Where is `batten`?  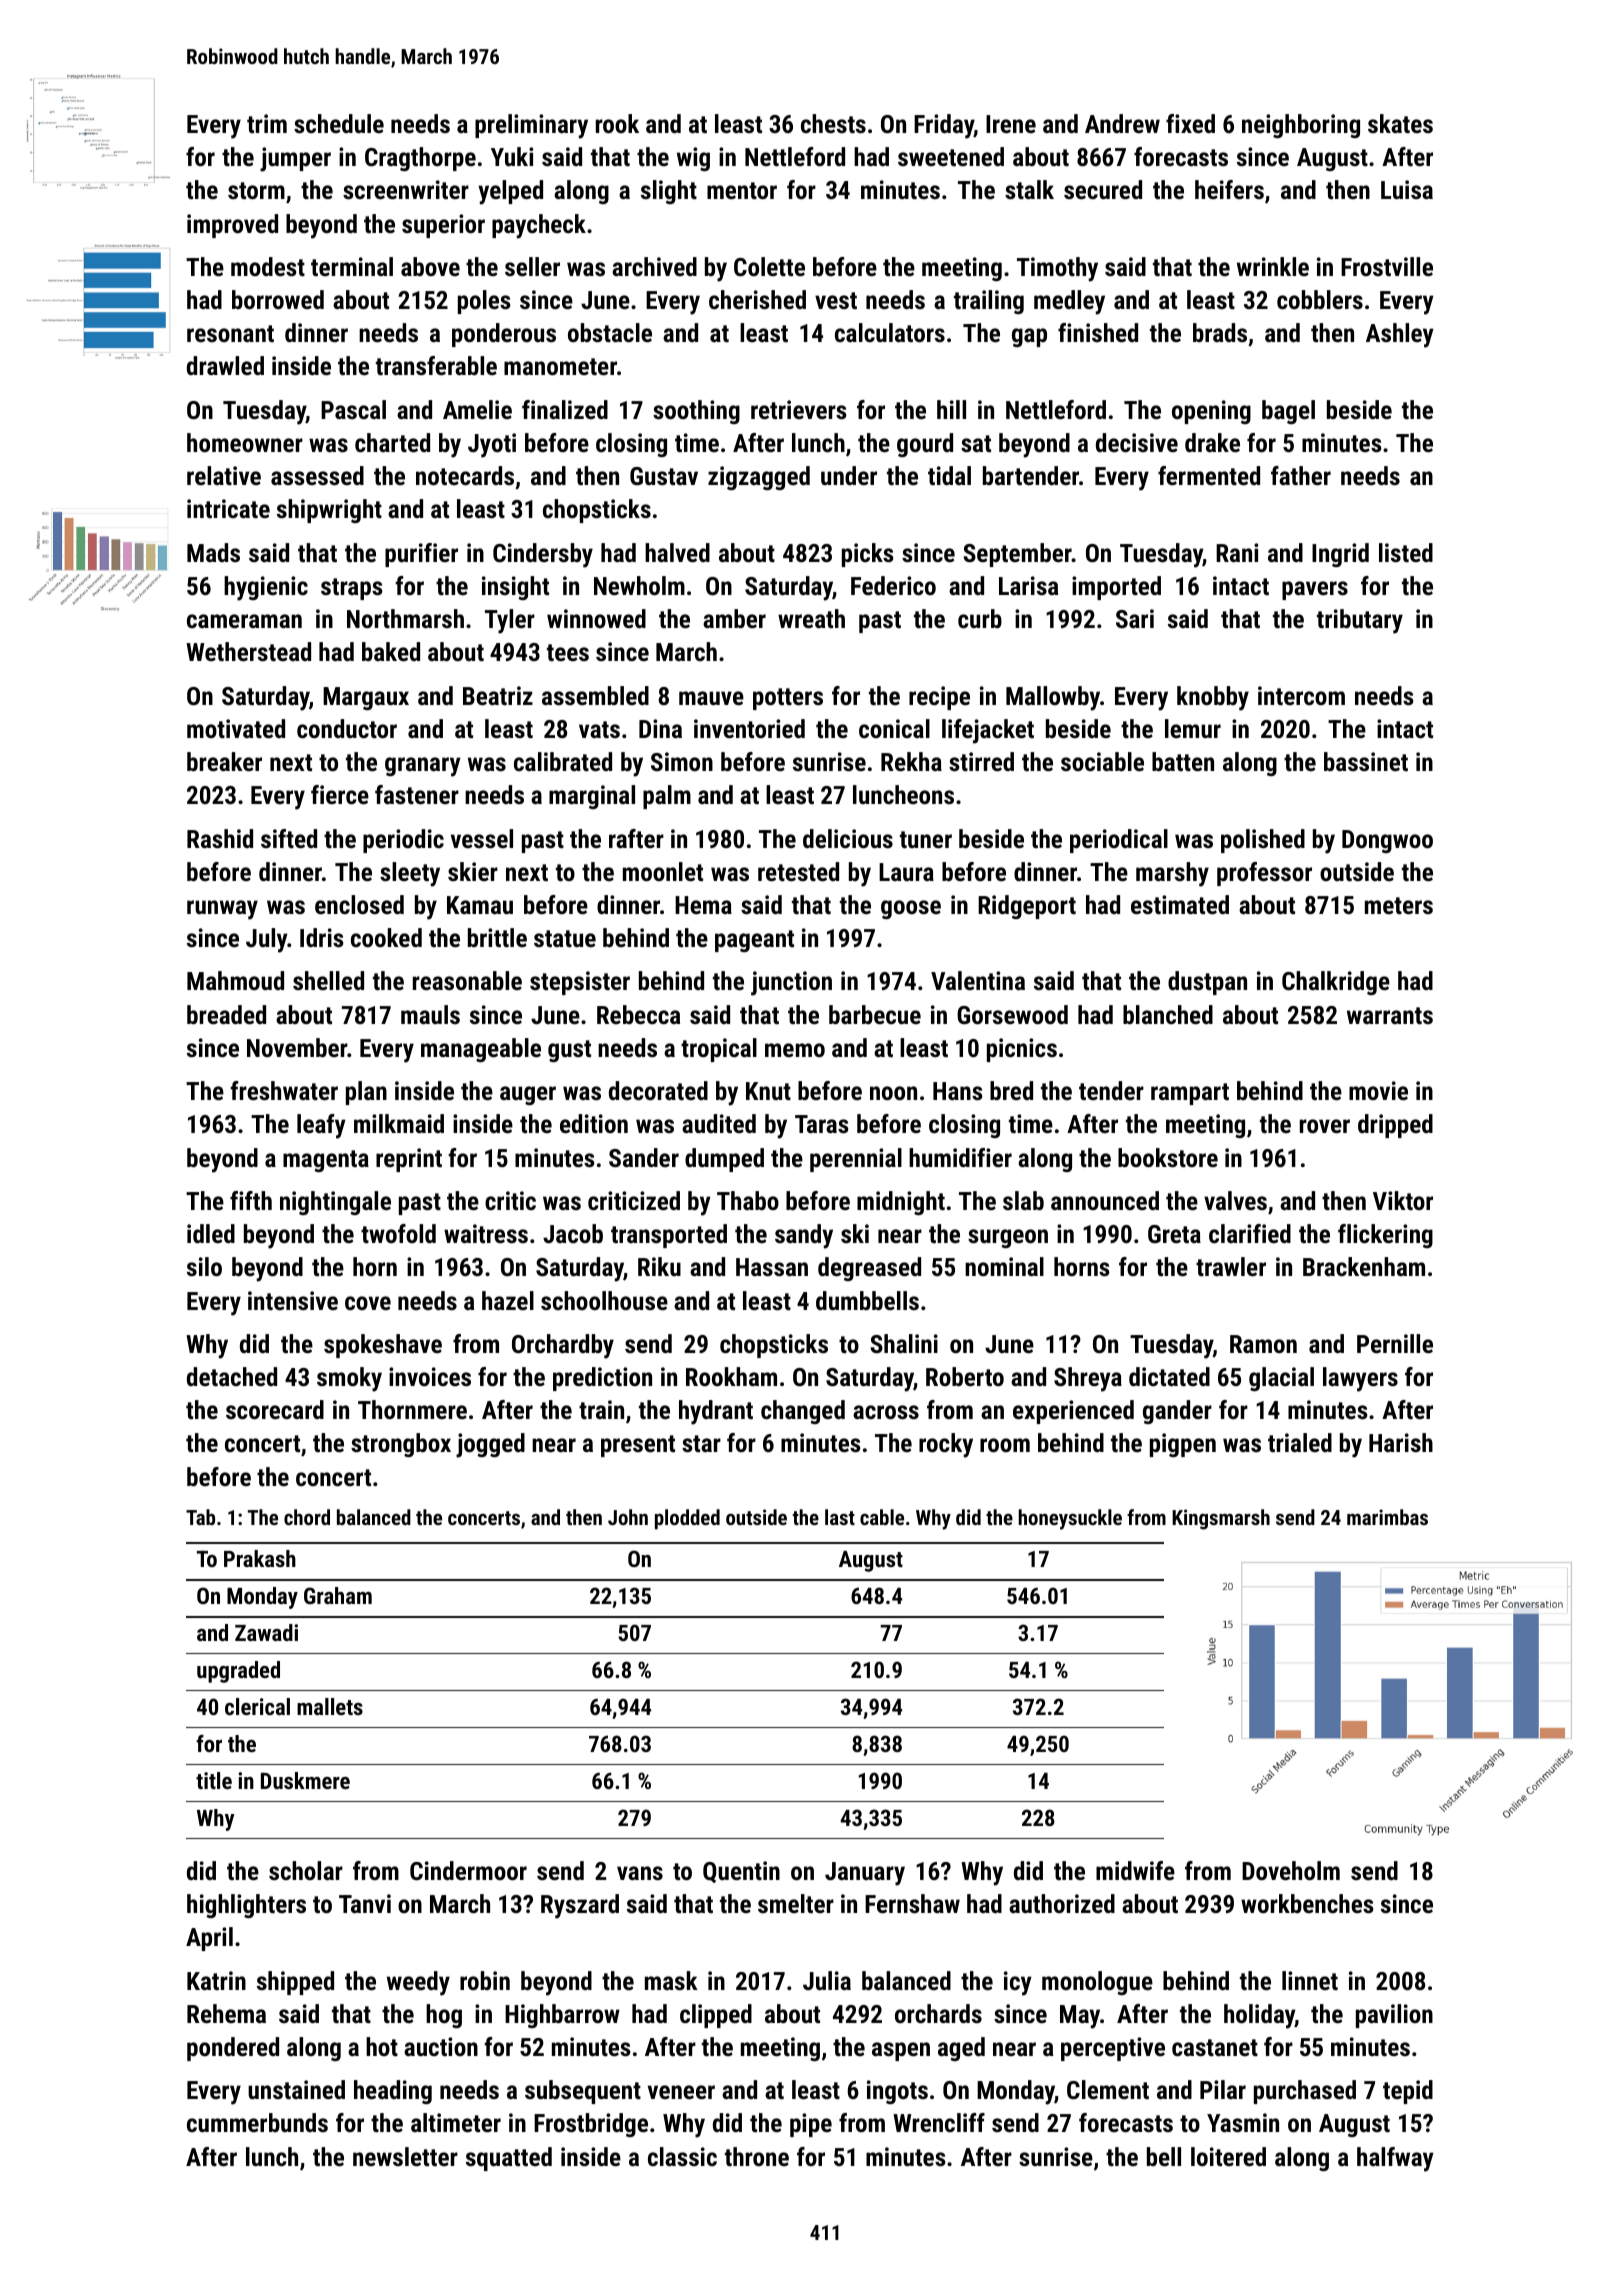 batten is located at coordinates (1183, 761).
